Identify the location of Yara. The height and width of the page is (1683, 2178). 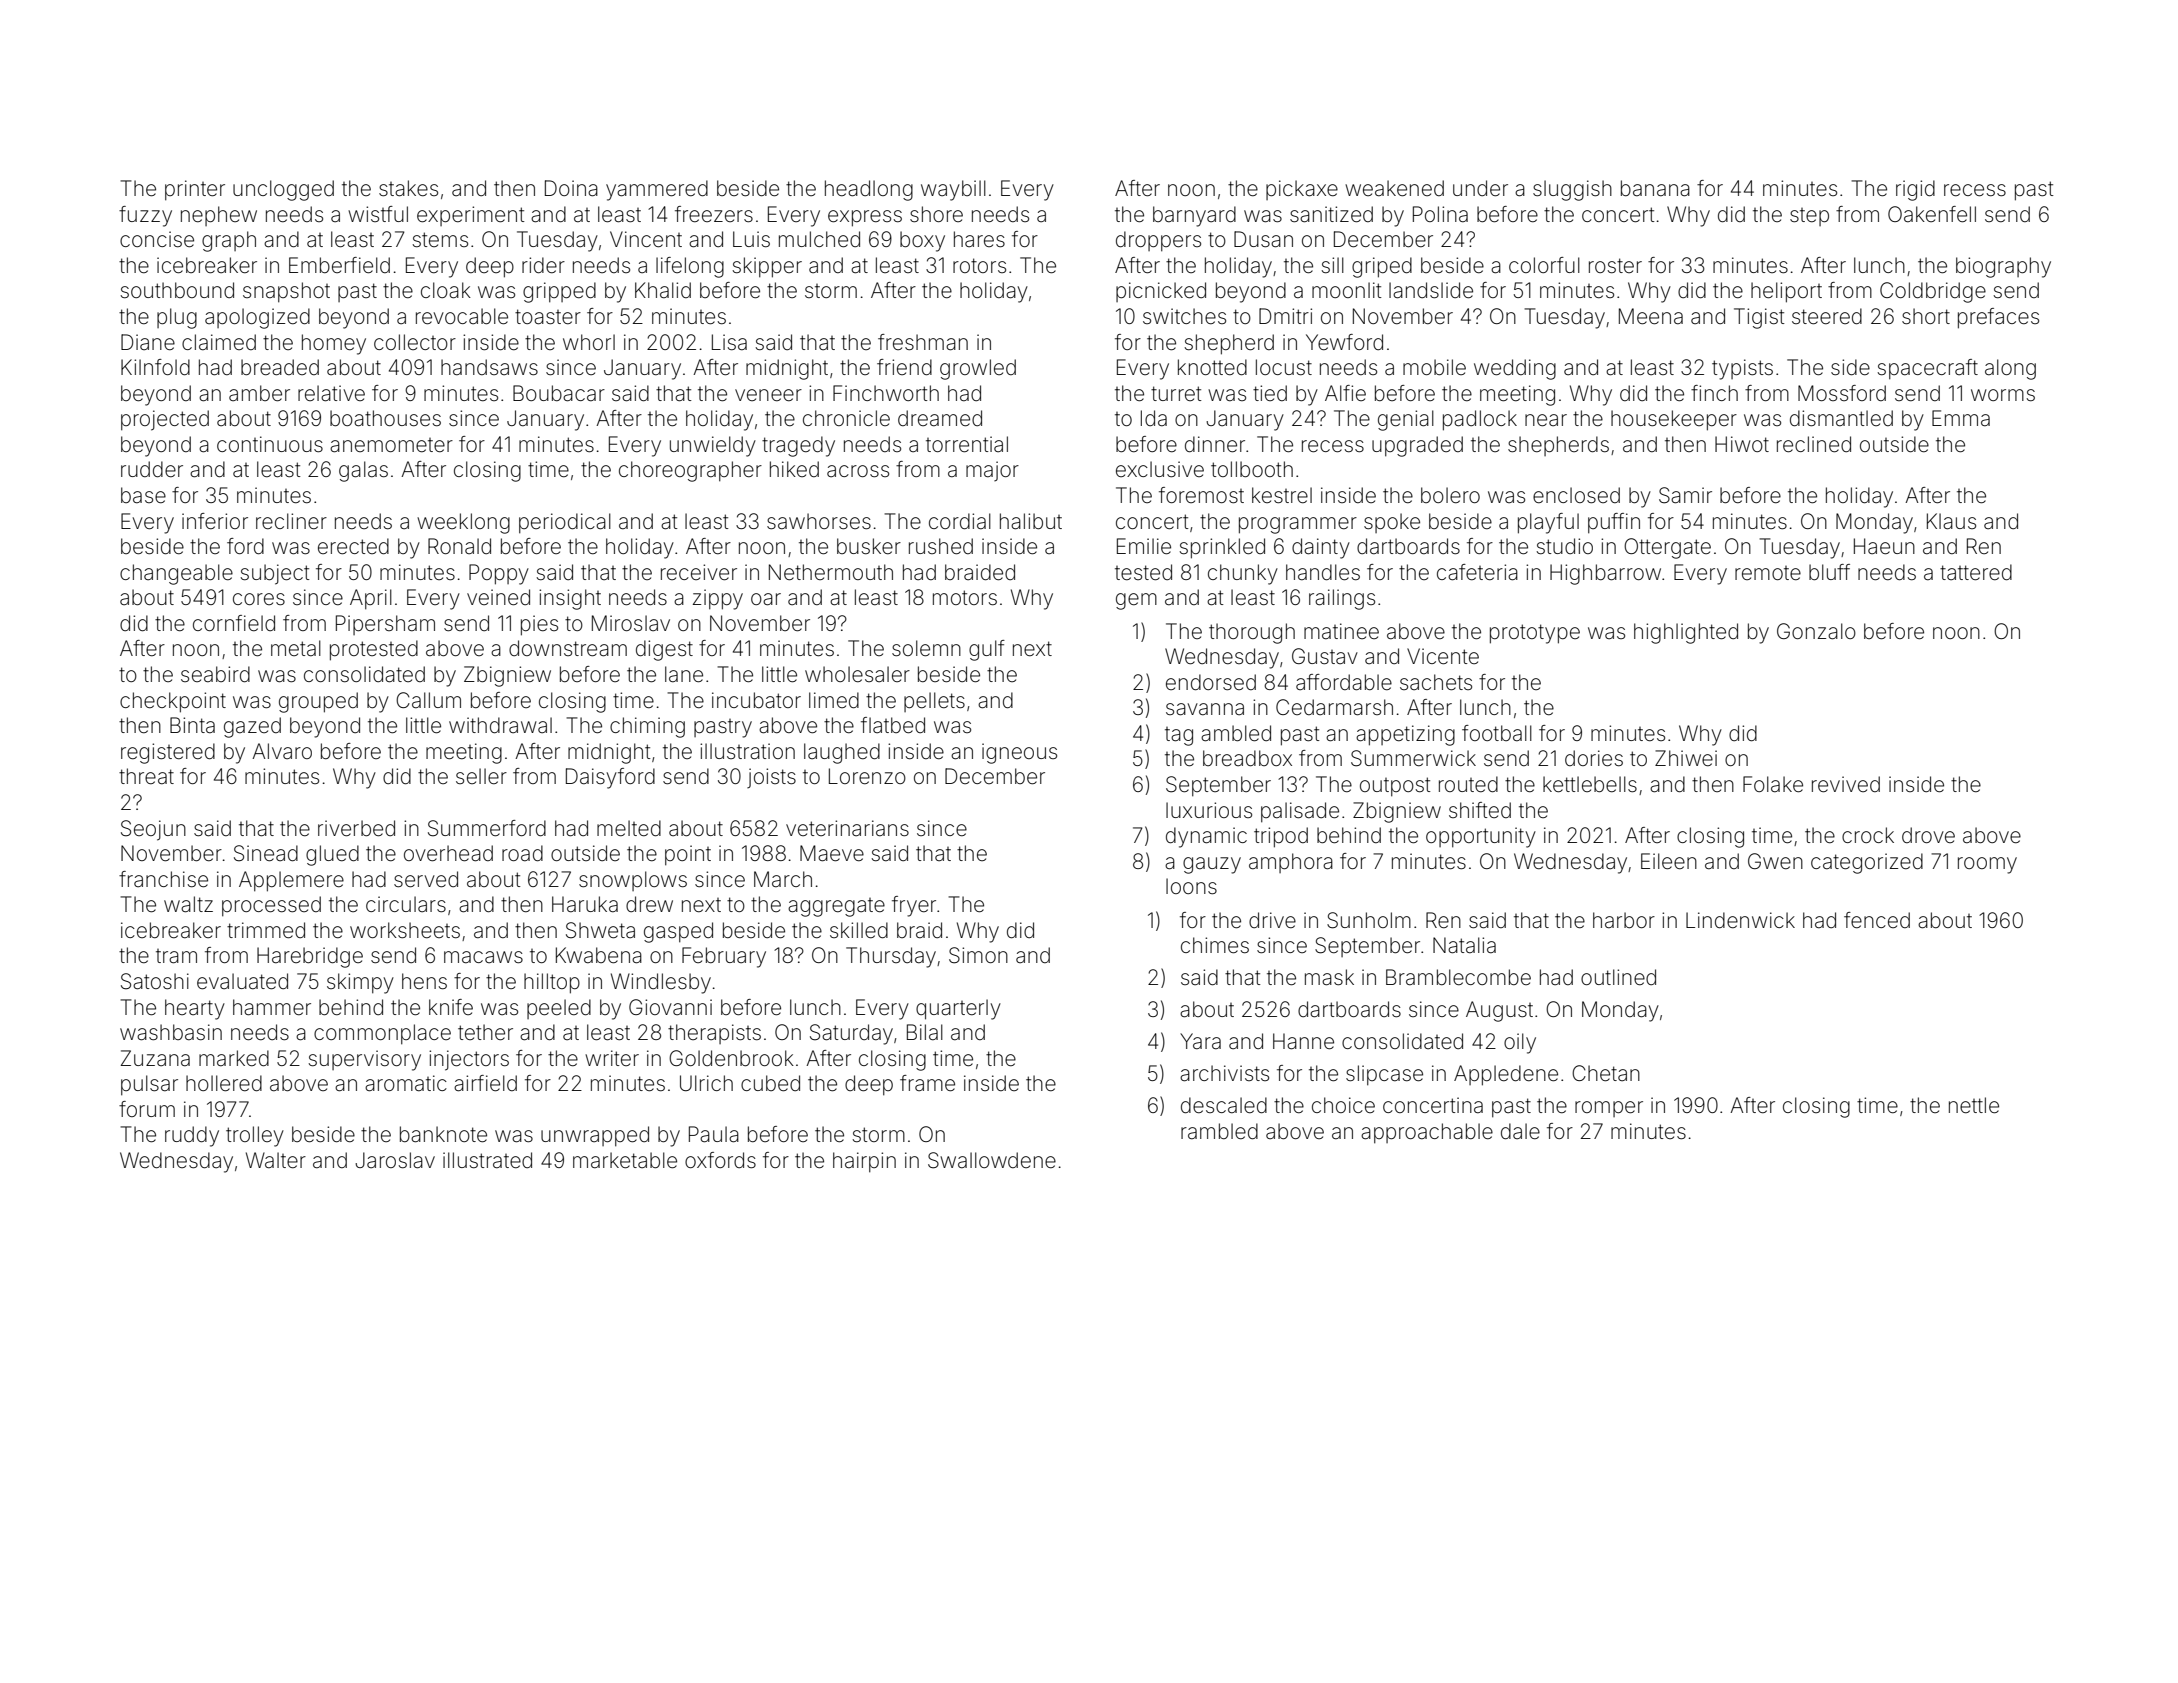
(1200, 1041).
